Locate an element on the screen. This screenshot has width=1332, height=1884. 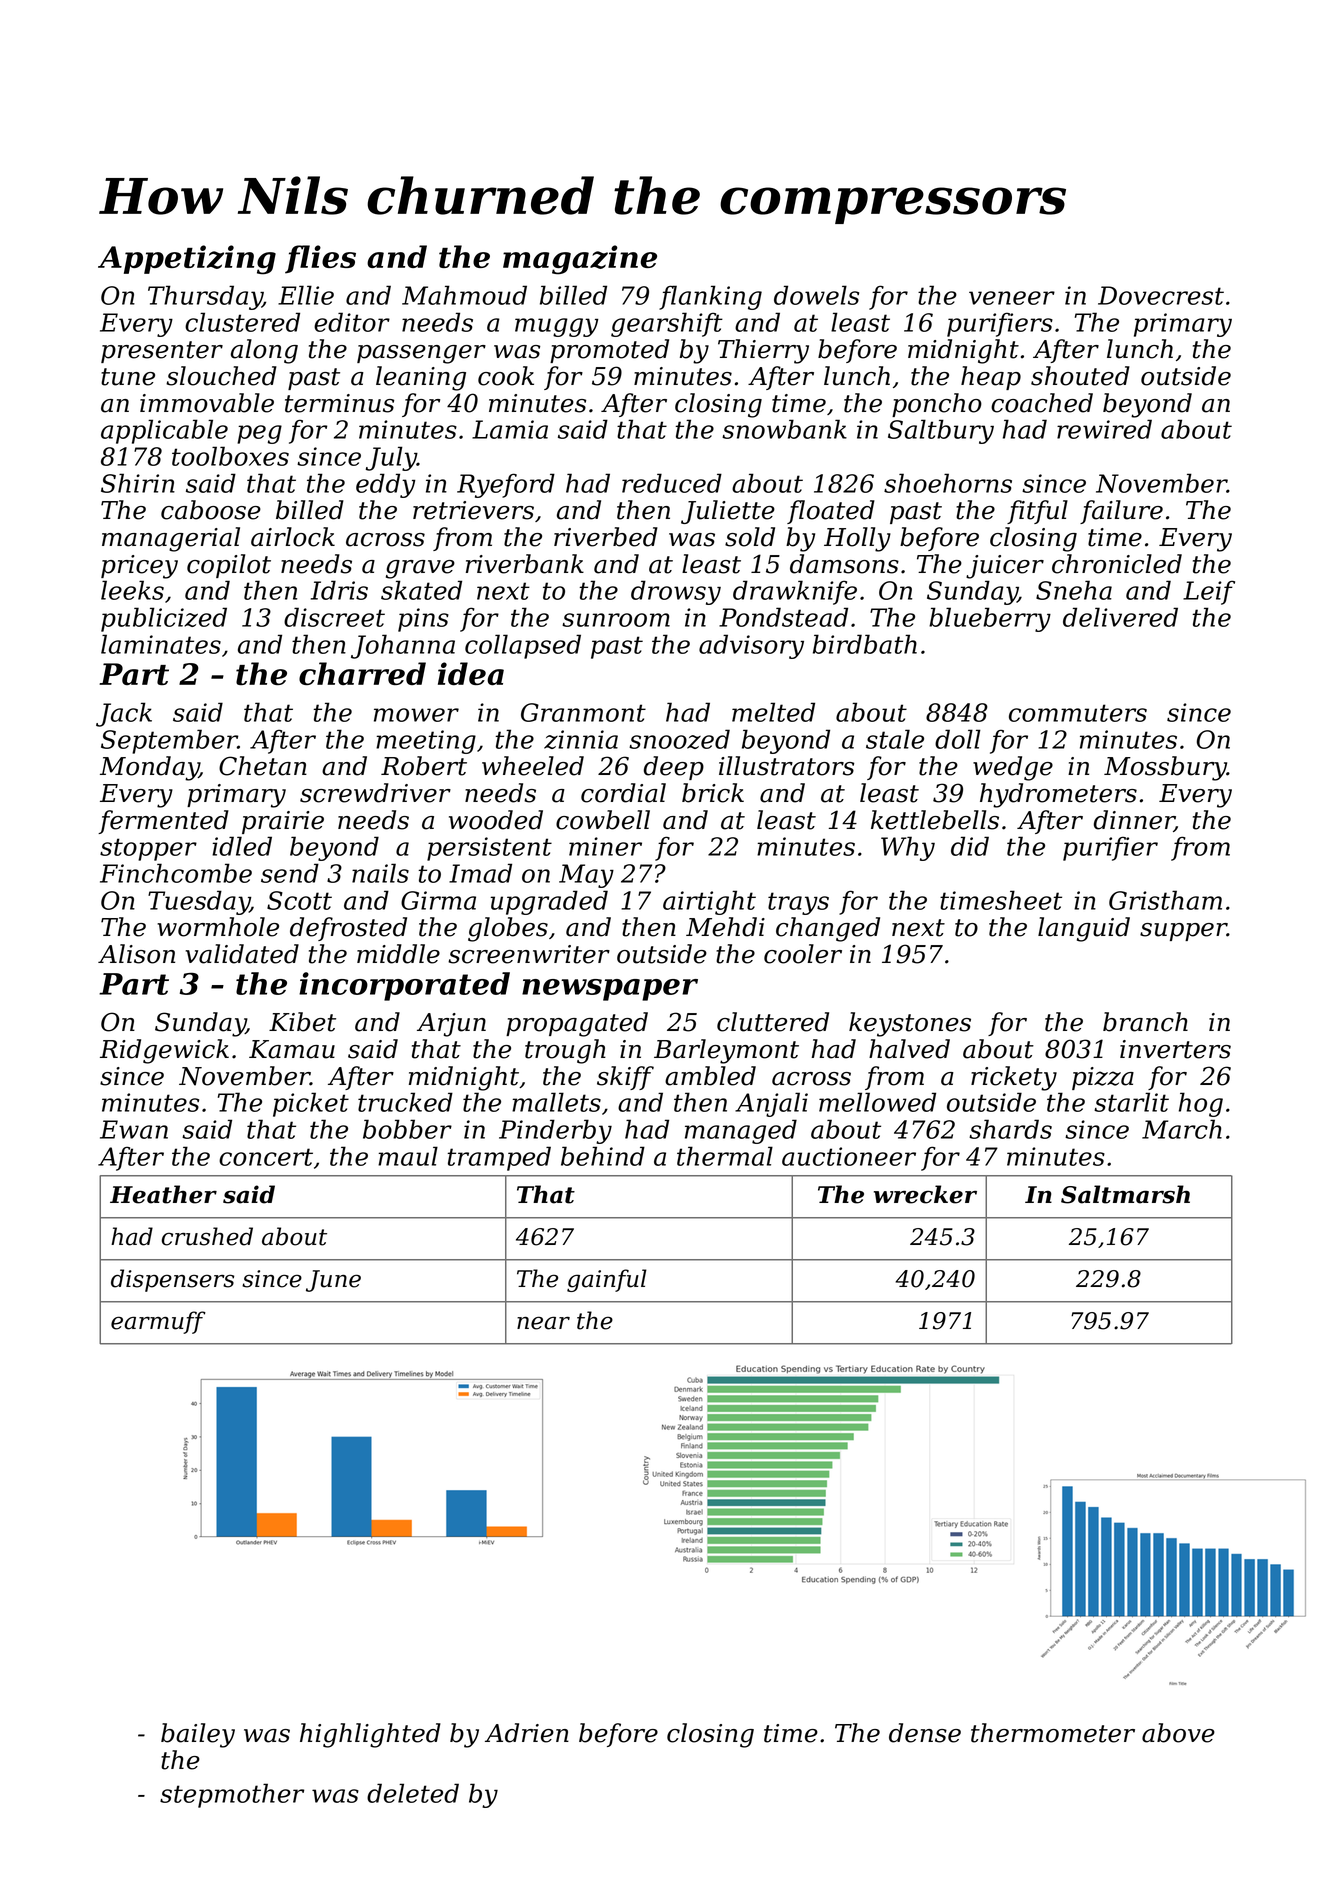
wedge is located at coordinates (1013, 768).
